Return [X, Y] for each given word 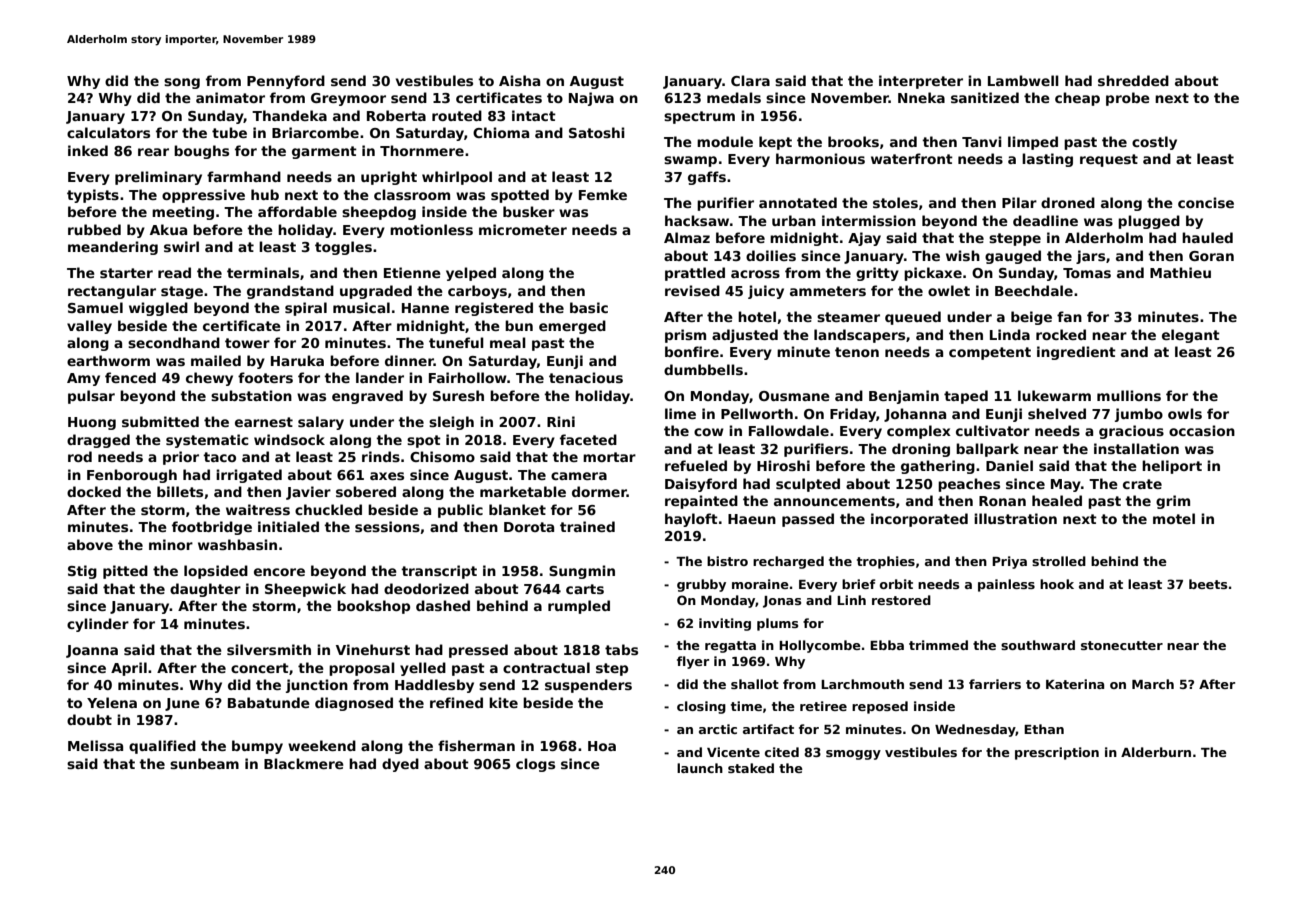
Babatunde [269, 702]
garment [324, 152]
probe [1128, 99]
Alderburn [1156, 752]
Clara [750, 80]
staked [751, 768]
